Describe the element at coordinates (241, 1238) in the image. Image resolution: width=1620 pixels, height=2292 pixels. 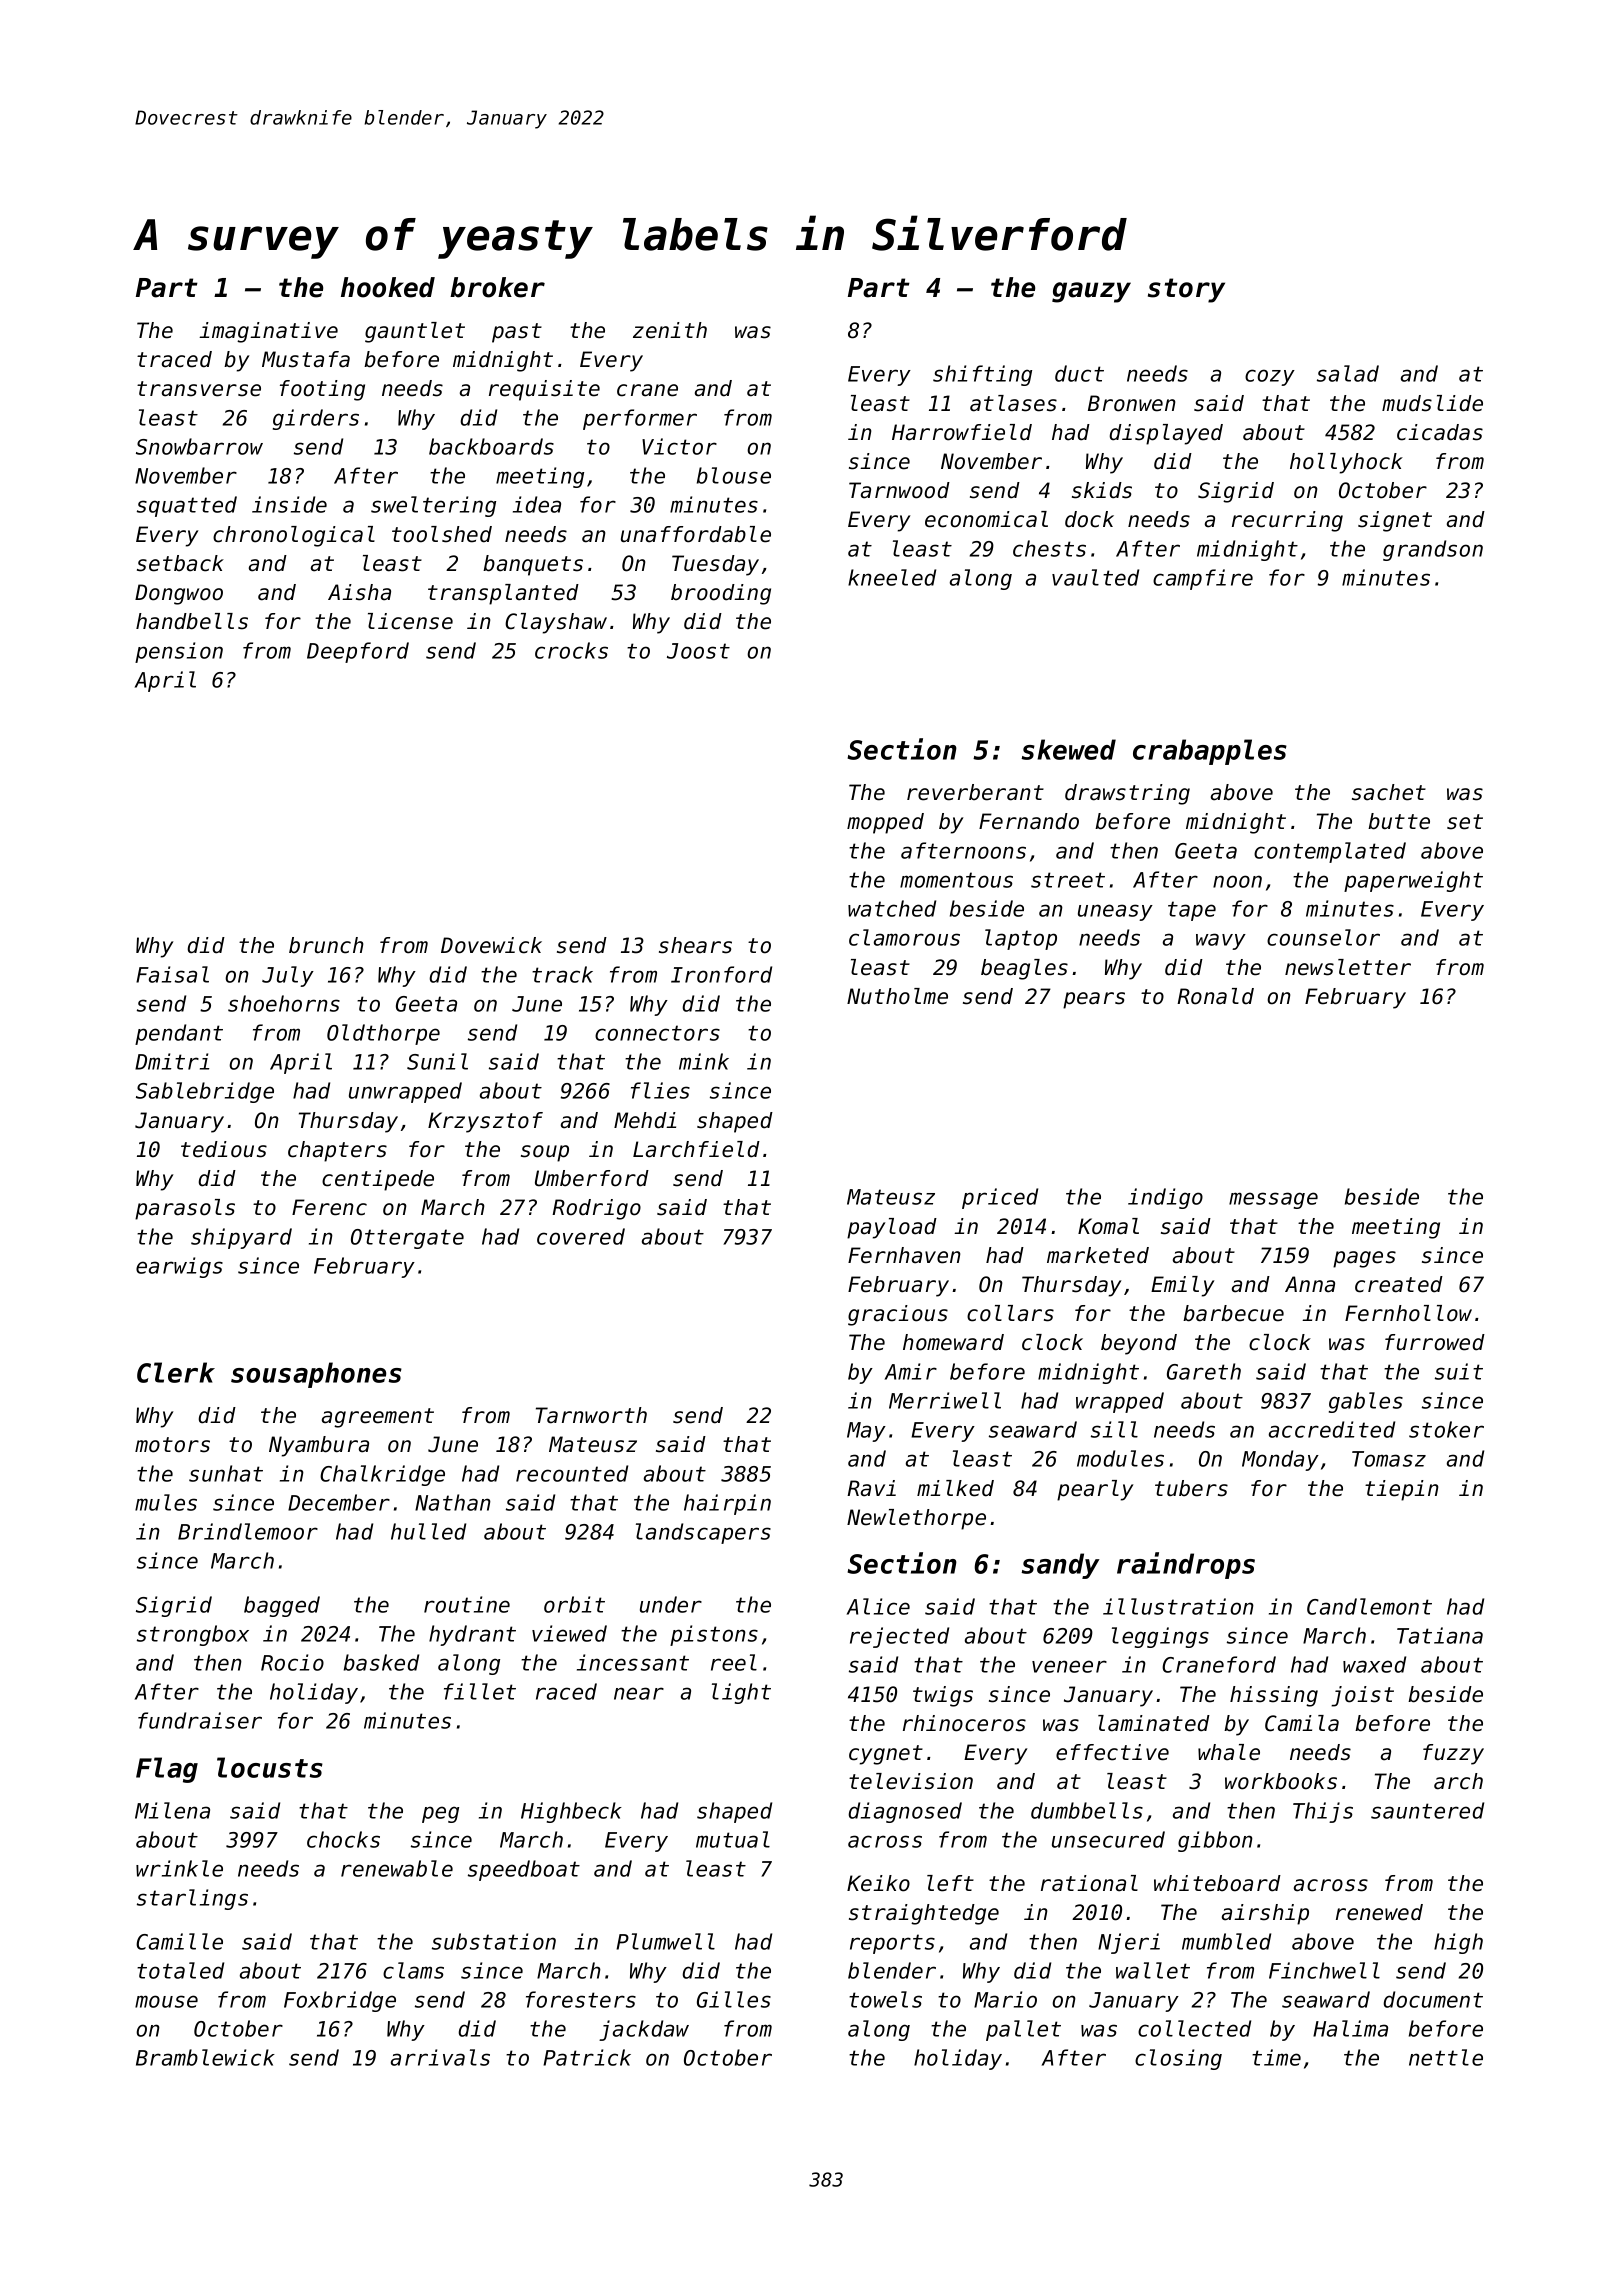
I see `shipyard` at that location.
